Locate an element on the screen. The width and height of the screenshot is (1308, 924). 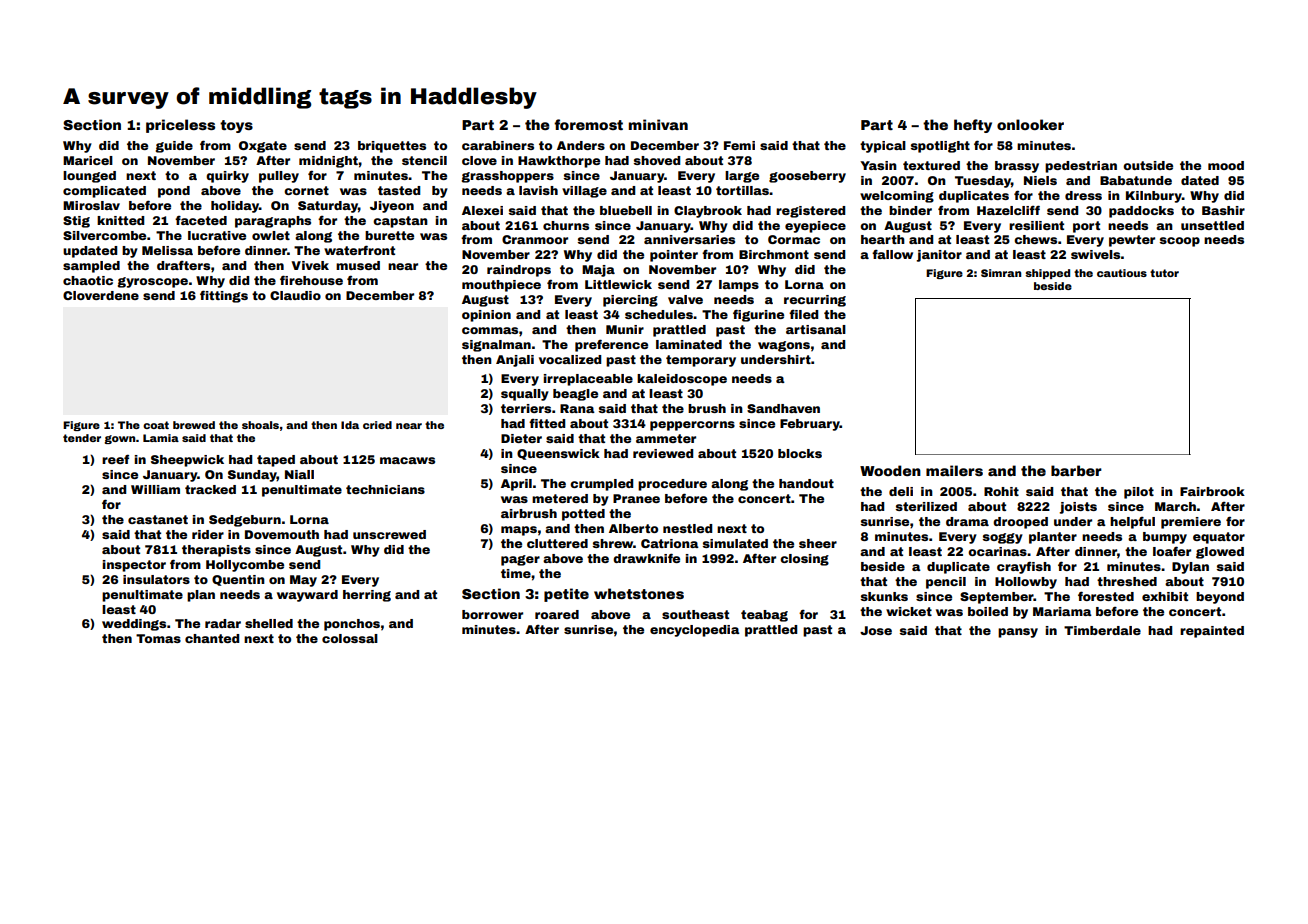
pansy is located at coordinates (1018, 633).
